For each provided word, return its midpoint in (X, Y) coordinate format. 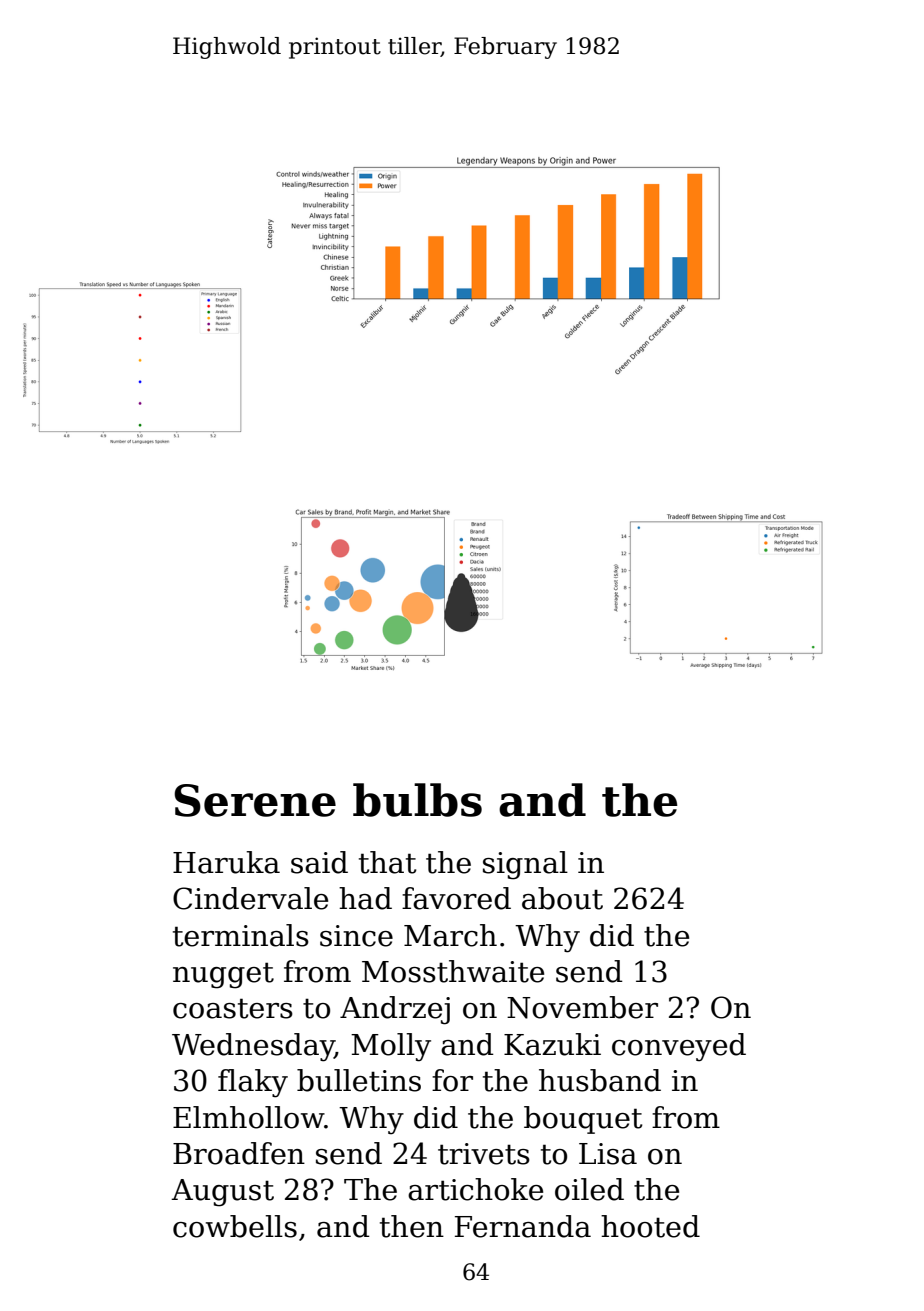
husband (600, 1080)
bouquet (583, 1120)
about (562, 898)
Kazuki (552, 1044)
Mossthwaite (453, 971)
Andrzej (395, 1010)
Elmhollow (248, 1117)
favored (456, 898)
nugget (223, 975)
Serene (255, 800)
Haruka (226, 862)
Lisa (608, 1154)
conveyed (679, 1047)
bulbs (417, 800)
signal (525, 865)
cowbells (235, 1226)
